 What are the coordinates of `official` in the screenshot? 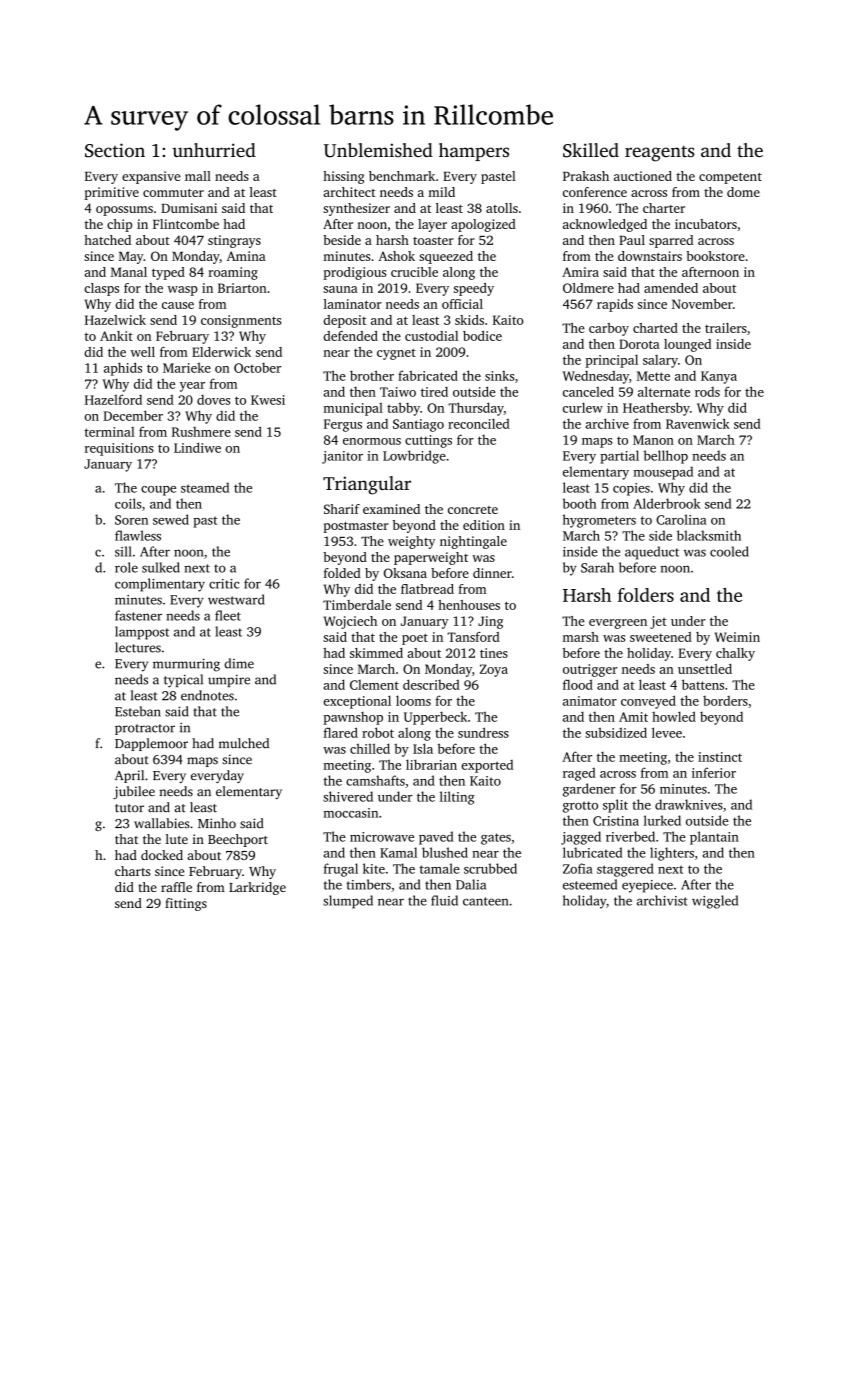 It's located at (462, 304).
